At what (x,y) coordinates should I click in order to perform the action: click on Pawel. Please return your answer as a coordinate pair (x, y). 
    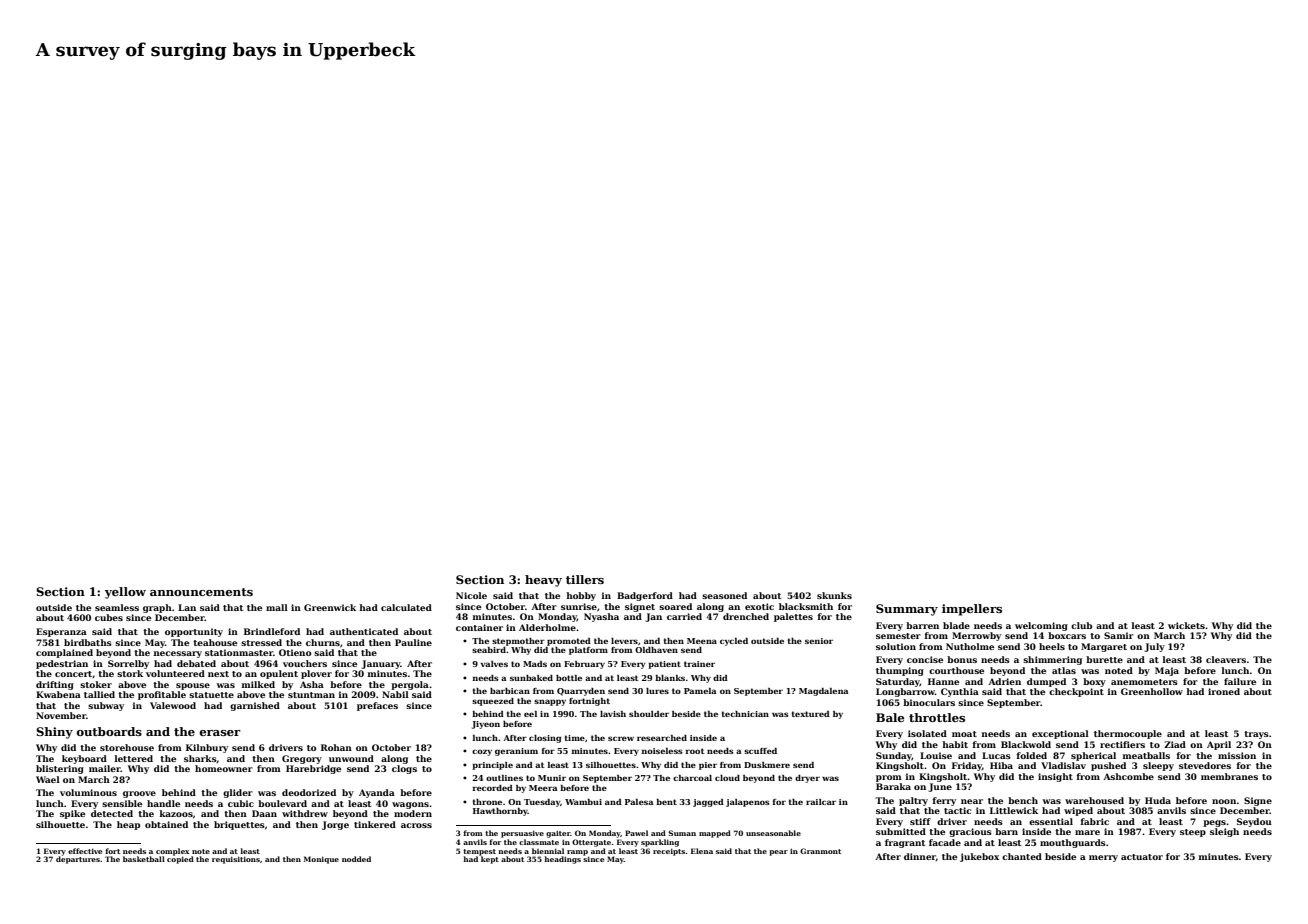
    Looking at the image, I should click on (636, 833).
